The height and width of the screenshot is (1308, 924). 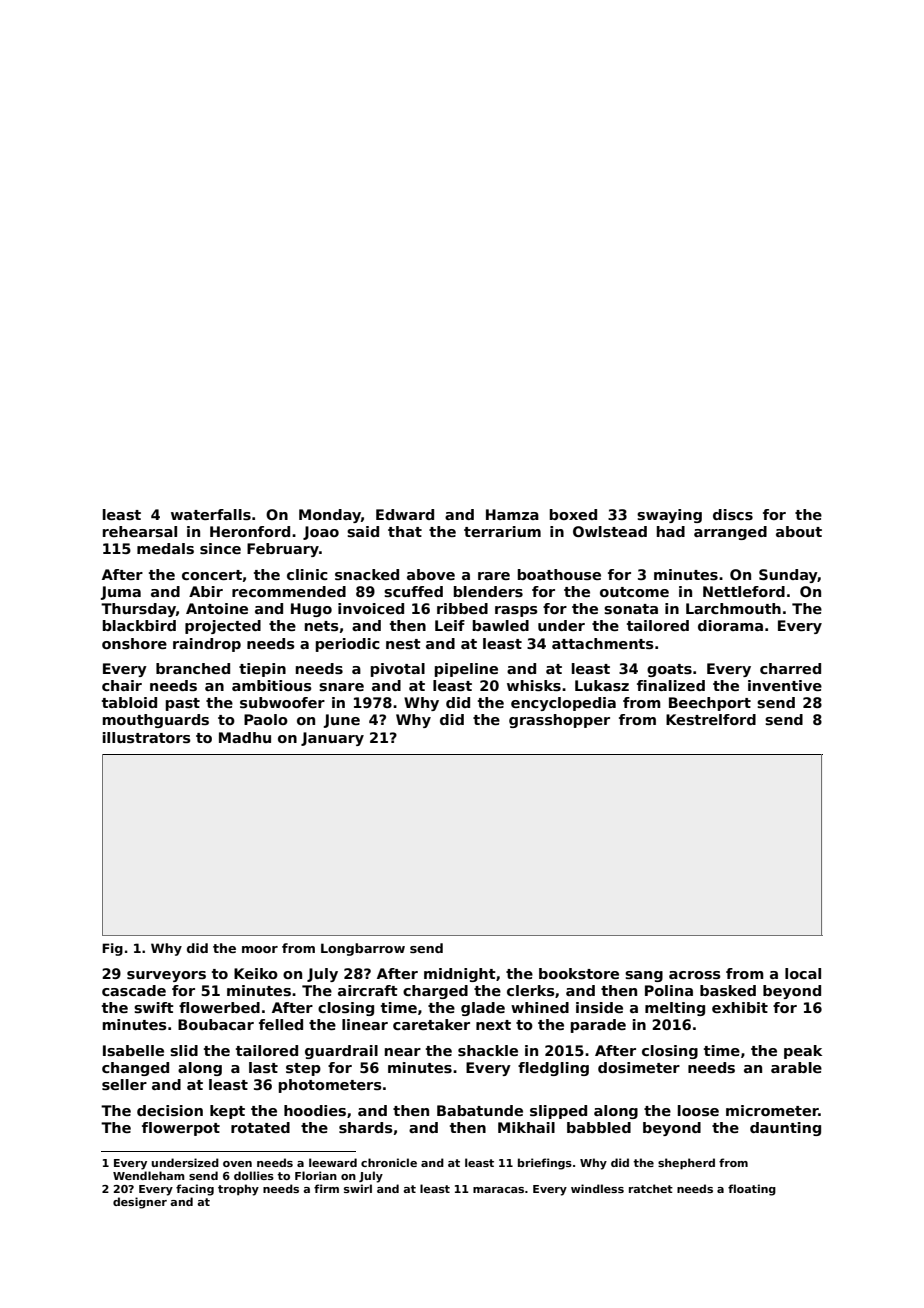 I want to click on maracas, so click(x=498, y=1190).
